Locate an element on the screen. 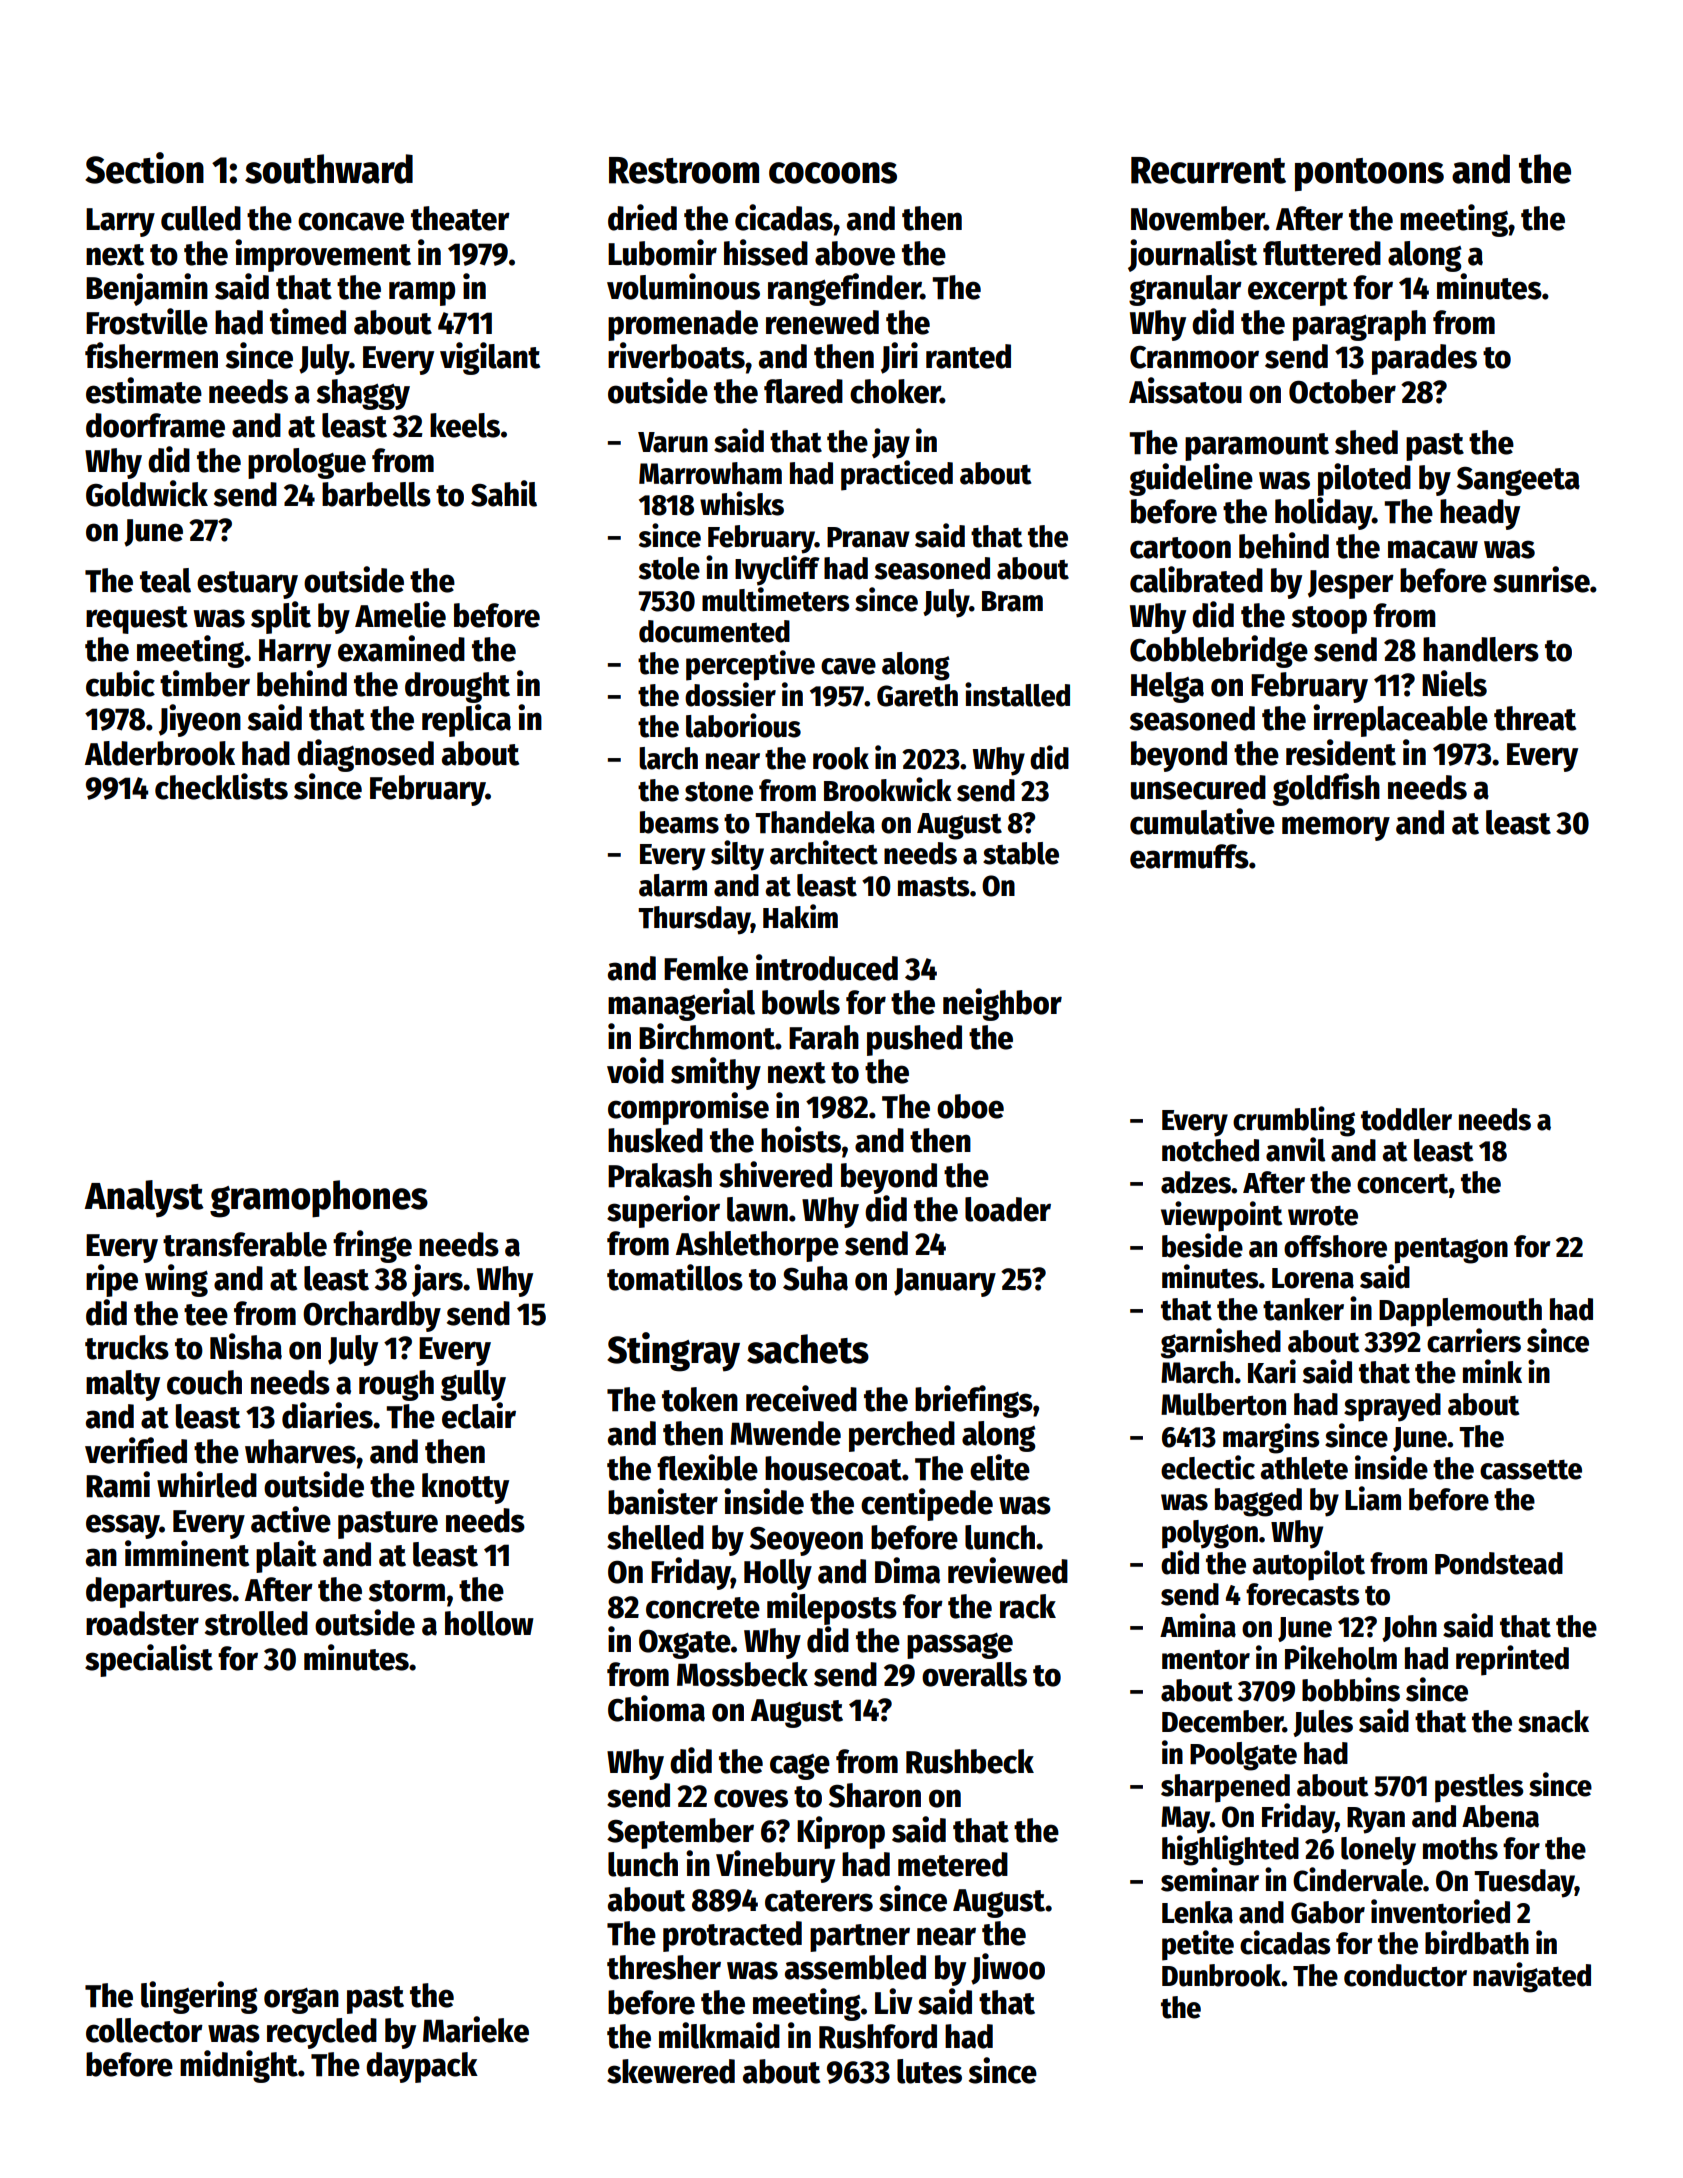 This screenshot has width=1683, height=2178. diagnosed is located at coordinates (365, 755).
